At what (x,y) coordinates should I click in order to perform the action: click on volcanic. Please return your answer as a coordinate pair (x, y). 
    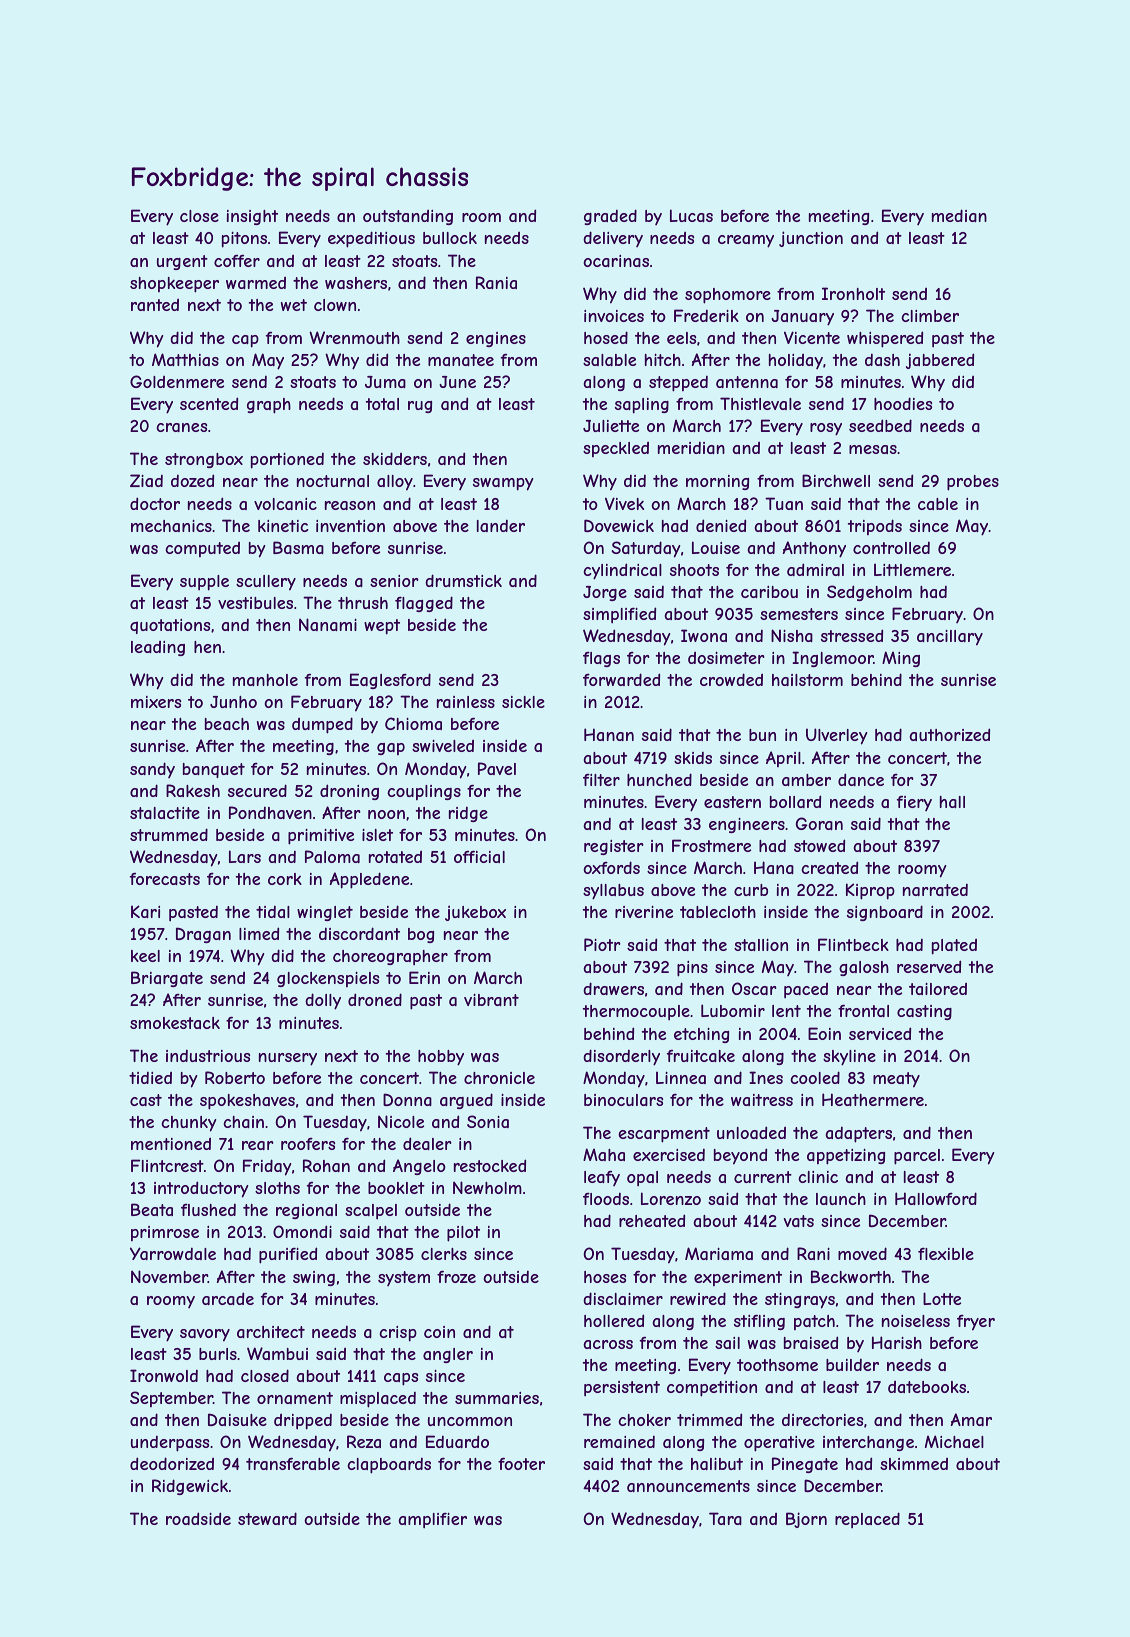
    Looking at the image, I should click on (285, 504).
